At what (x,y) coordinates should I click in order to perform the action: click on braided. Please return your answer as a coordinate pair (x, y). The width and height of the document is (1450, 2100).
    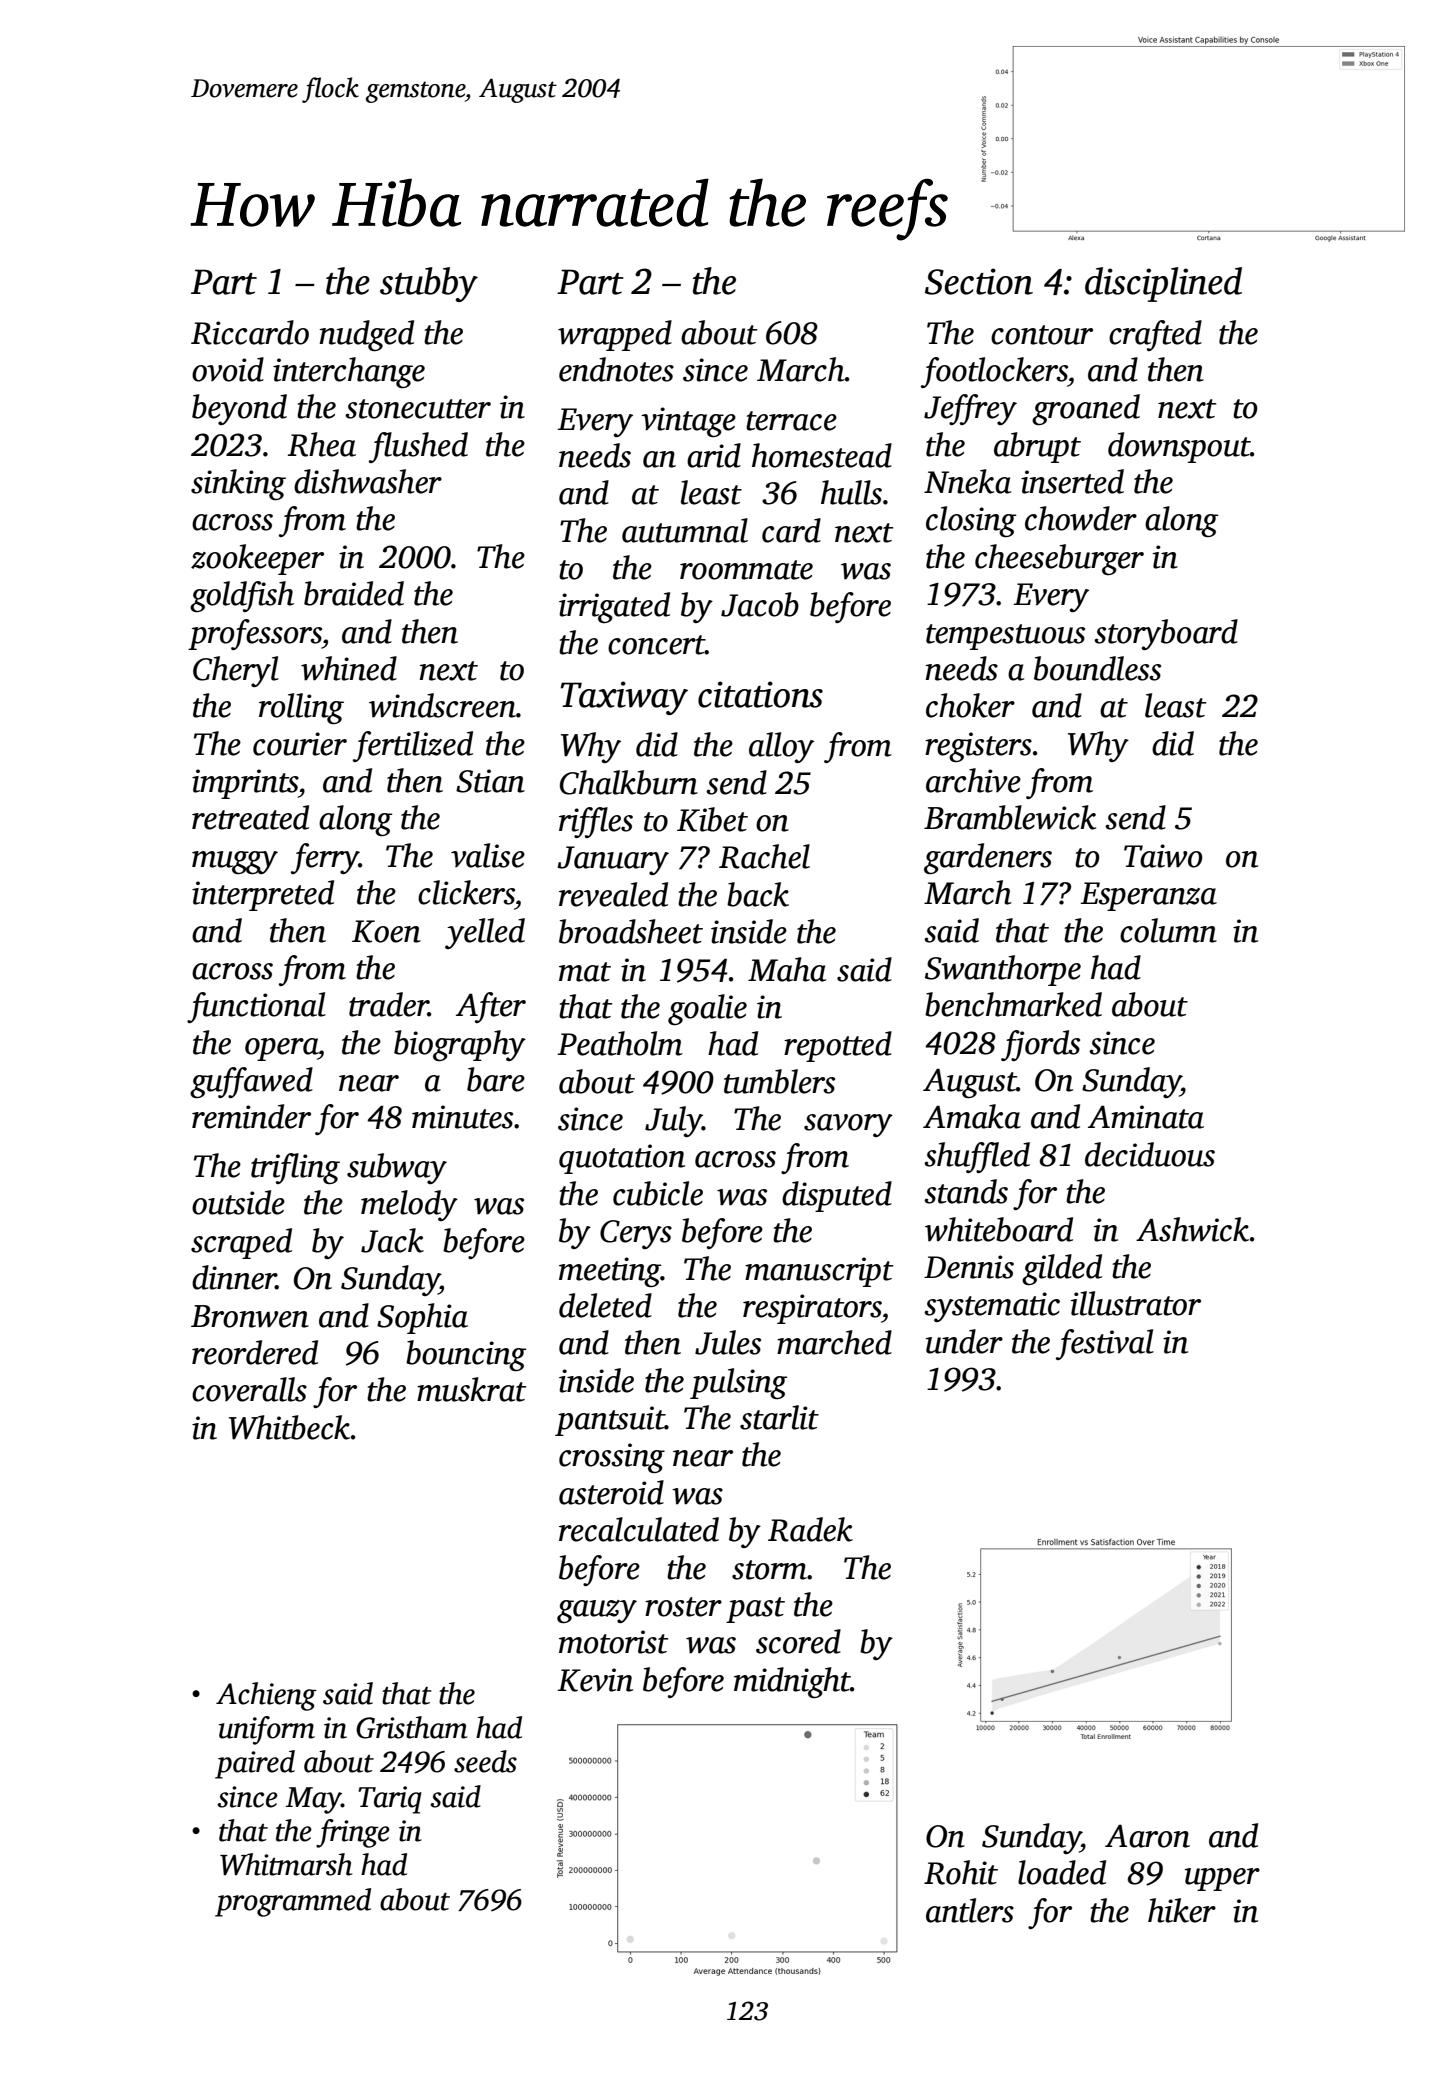
    Looking at the image, I should click on (354, 593).
